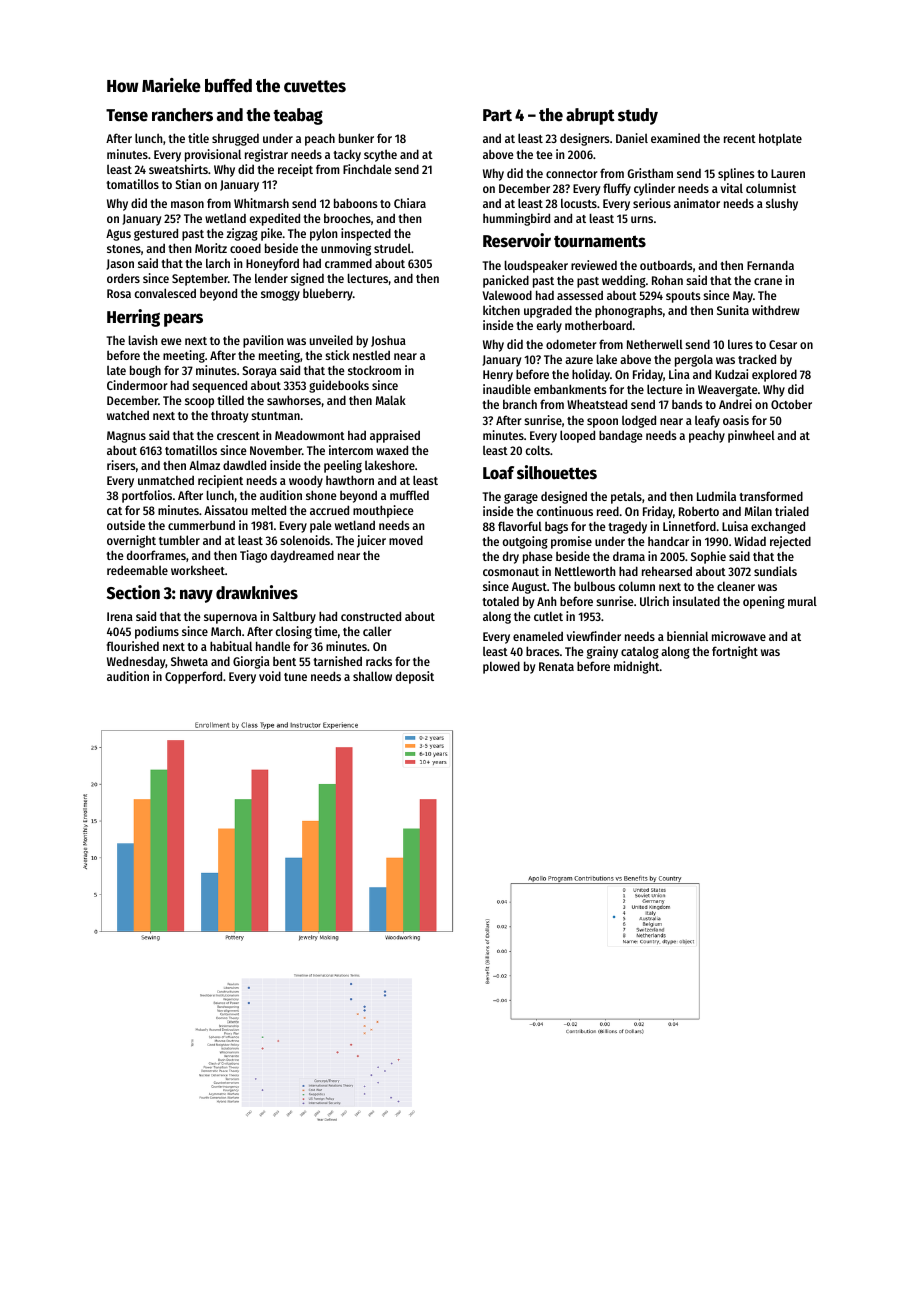  What do you see at coordinates (124, 249) in the document?
I see `stones` at bounding box center [124, 249].
